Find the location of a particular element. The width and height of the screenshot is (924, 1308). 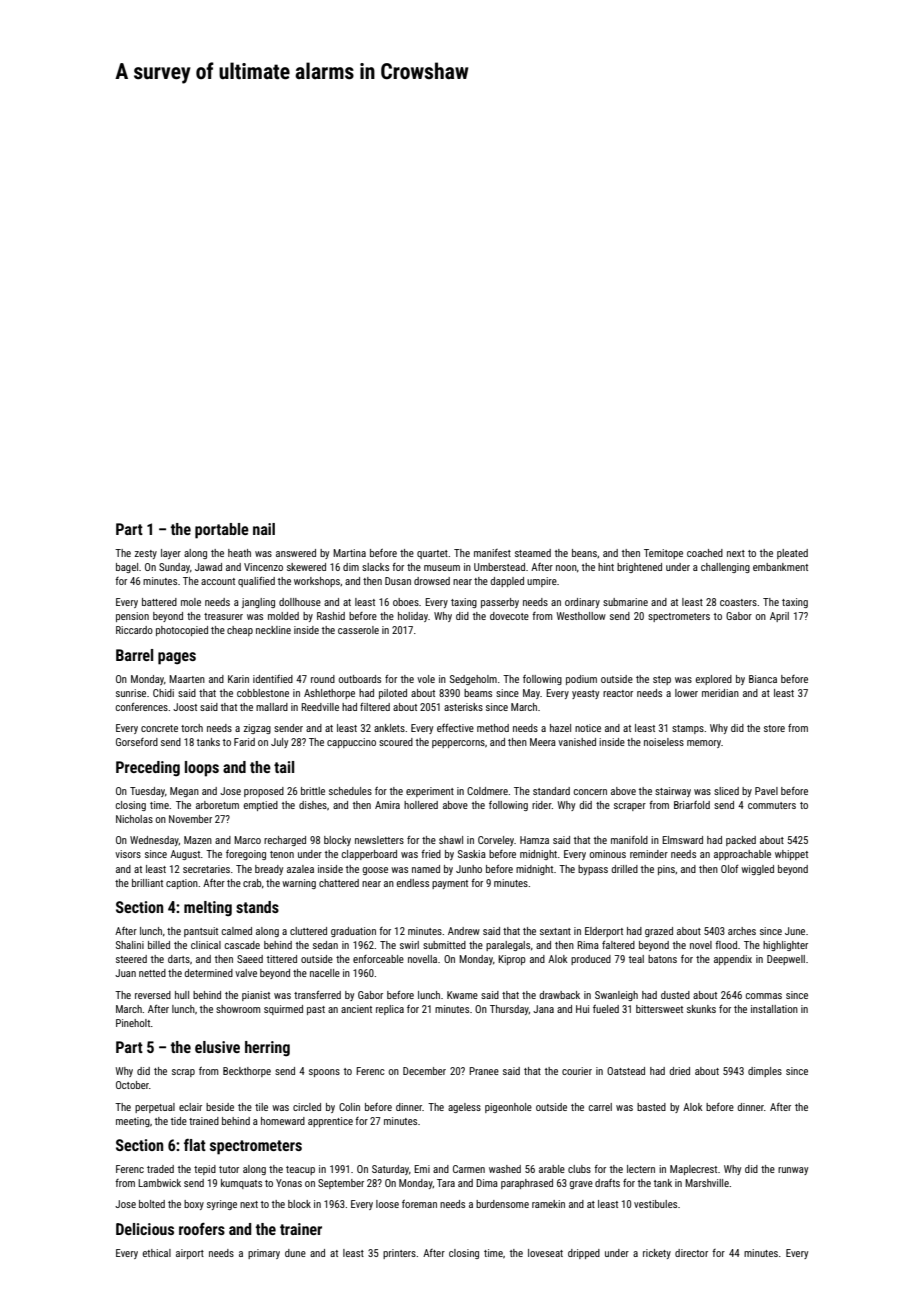

beans is located at coordinates (584, 553).
